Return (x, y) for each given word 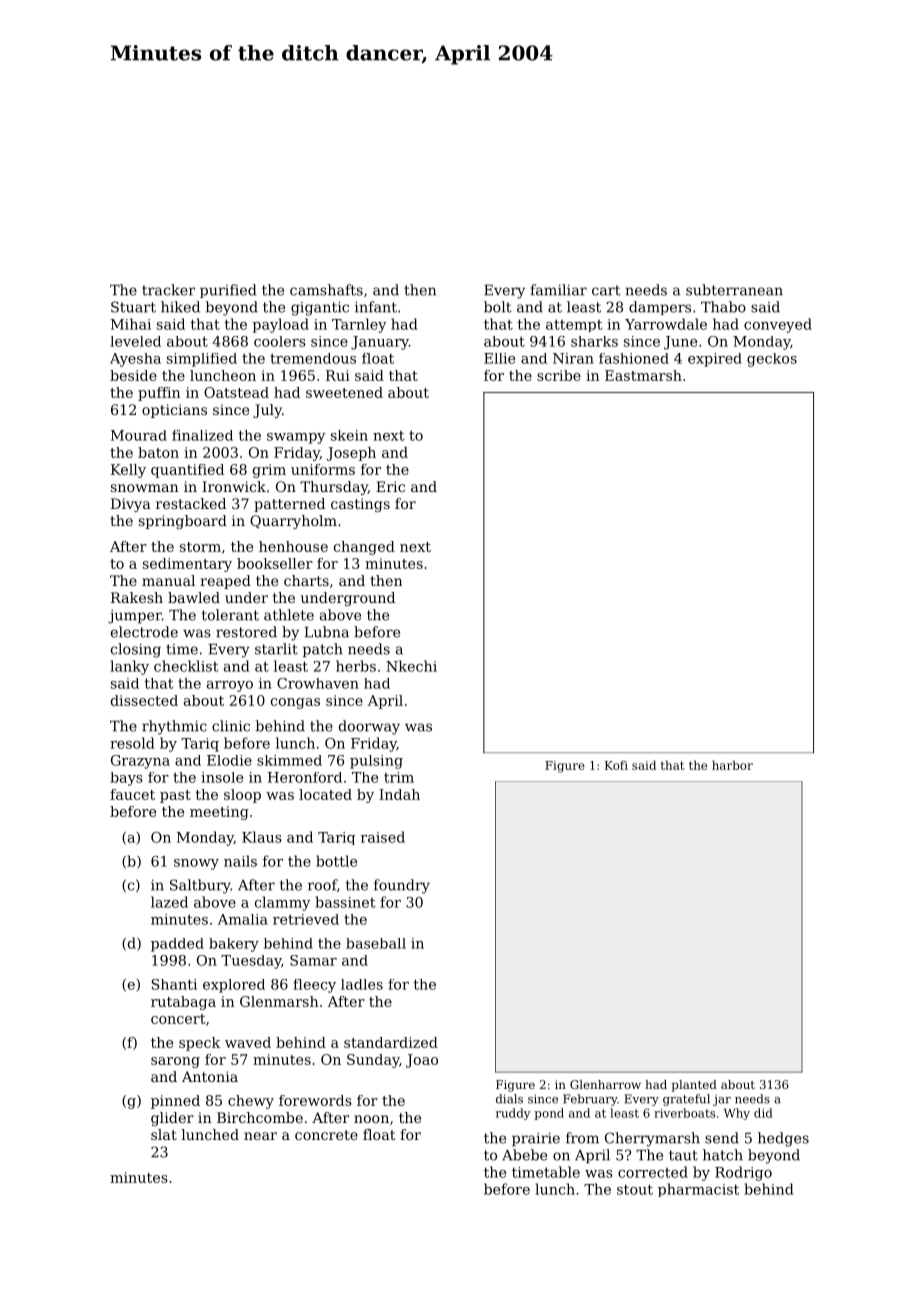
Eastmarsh (643, 375)
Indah (399, 794)
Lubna (327, 632)
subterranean (734, 290)
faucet (132, 794)
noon (371, 1119)
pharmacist (698, 1190)
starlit (276, 649)
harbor (732, 765)
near (260, 1136)
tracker (168, 290)
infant (376, 307)
